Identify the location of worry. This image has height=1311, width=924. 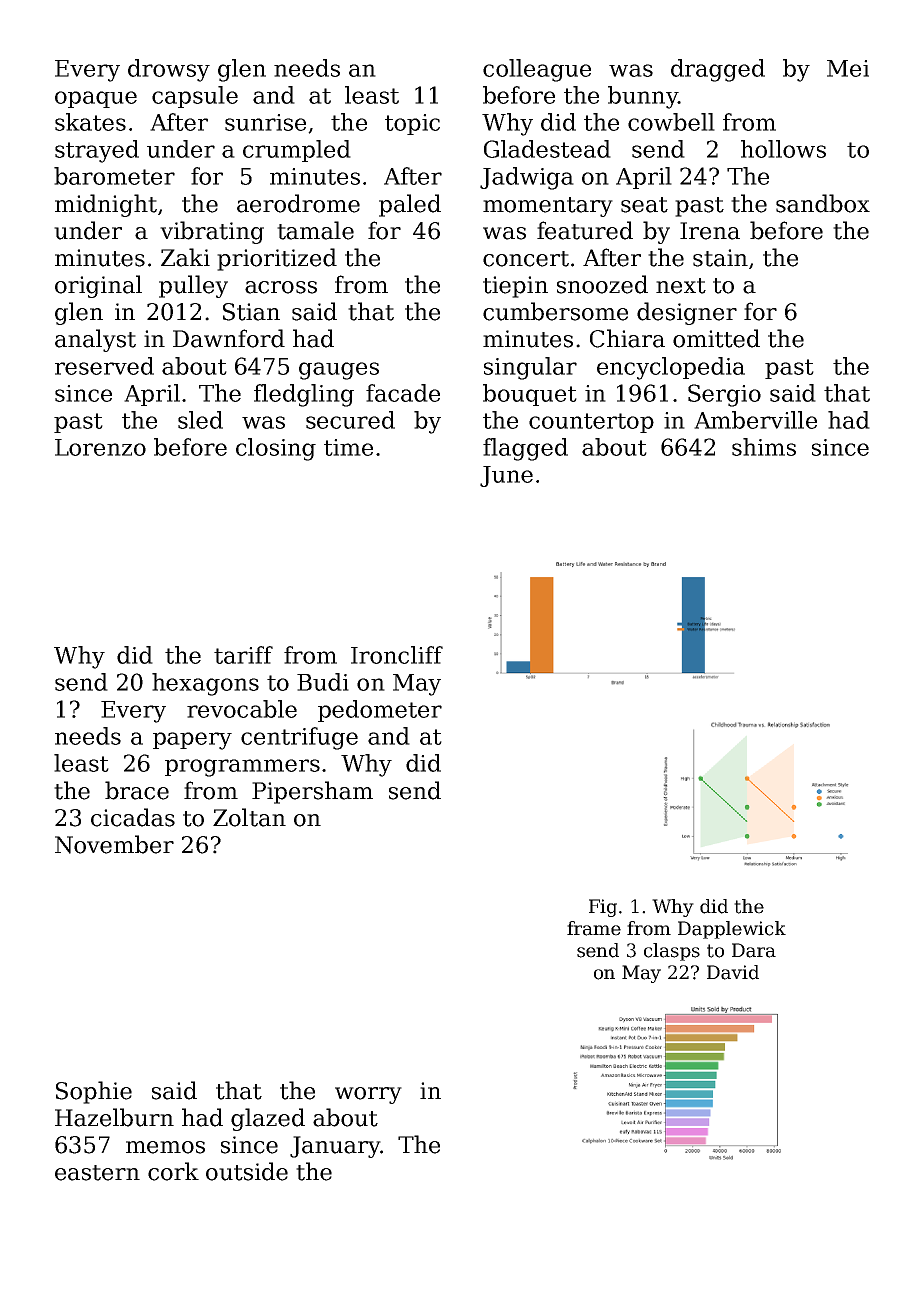
(368, 1095).
